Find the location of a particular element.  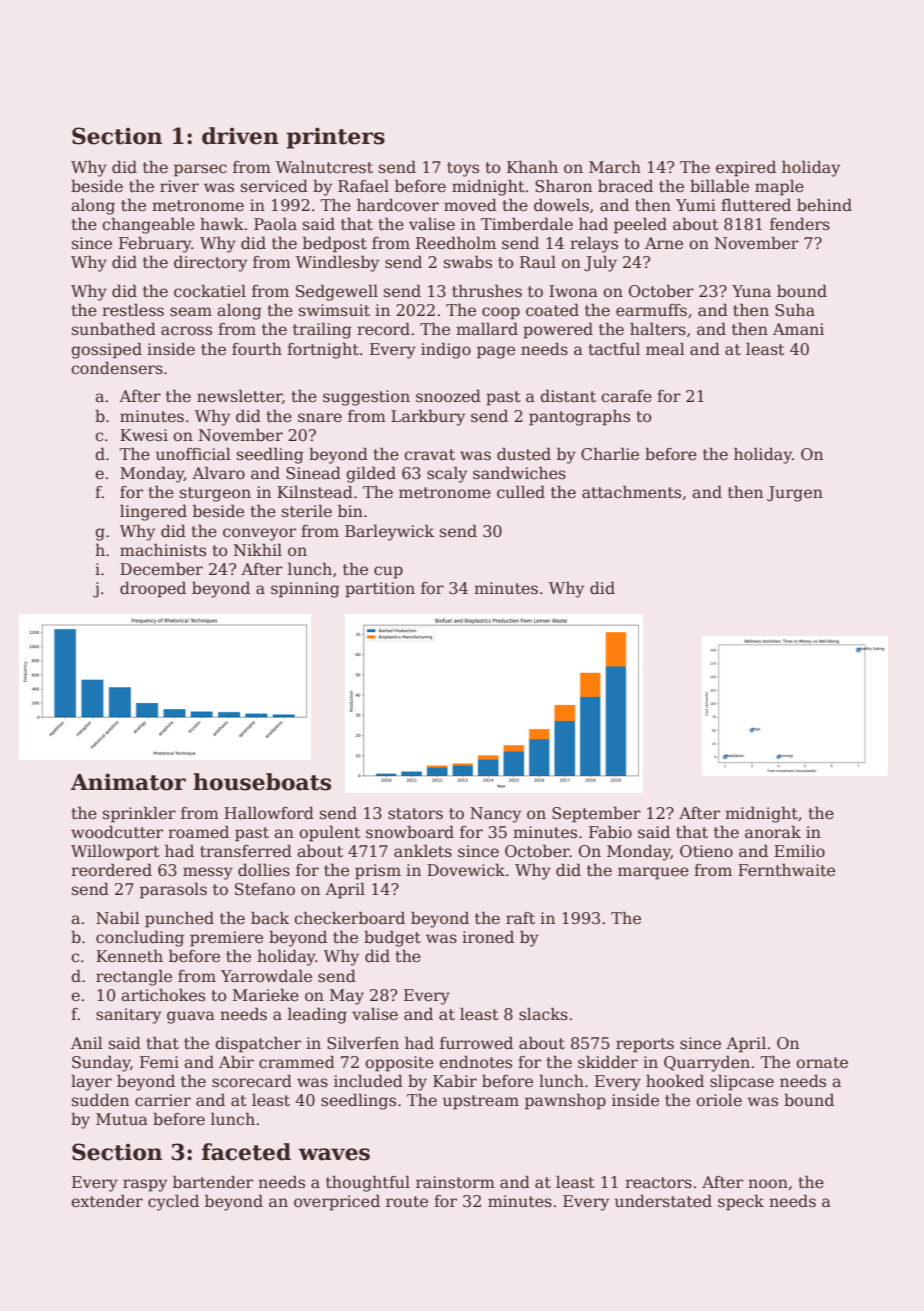

route is located at coordinates (407, 1201).
